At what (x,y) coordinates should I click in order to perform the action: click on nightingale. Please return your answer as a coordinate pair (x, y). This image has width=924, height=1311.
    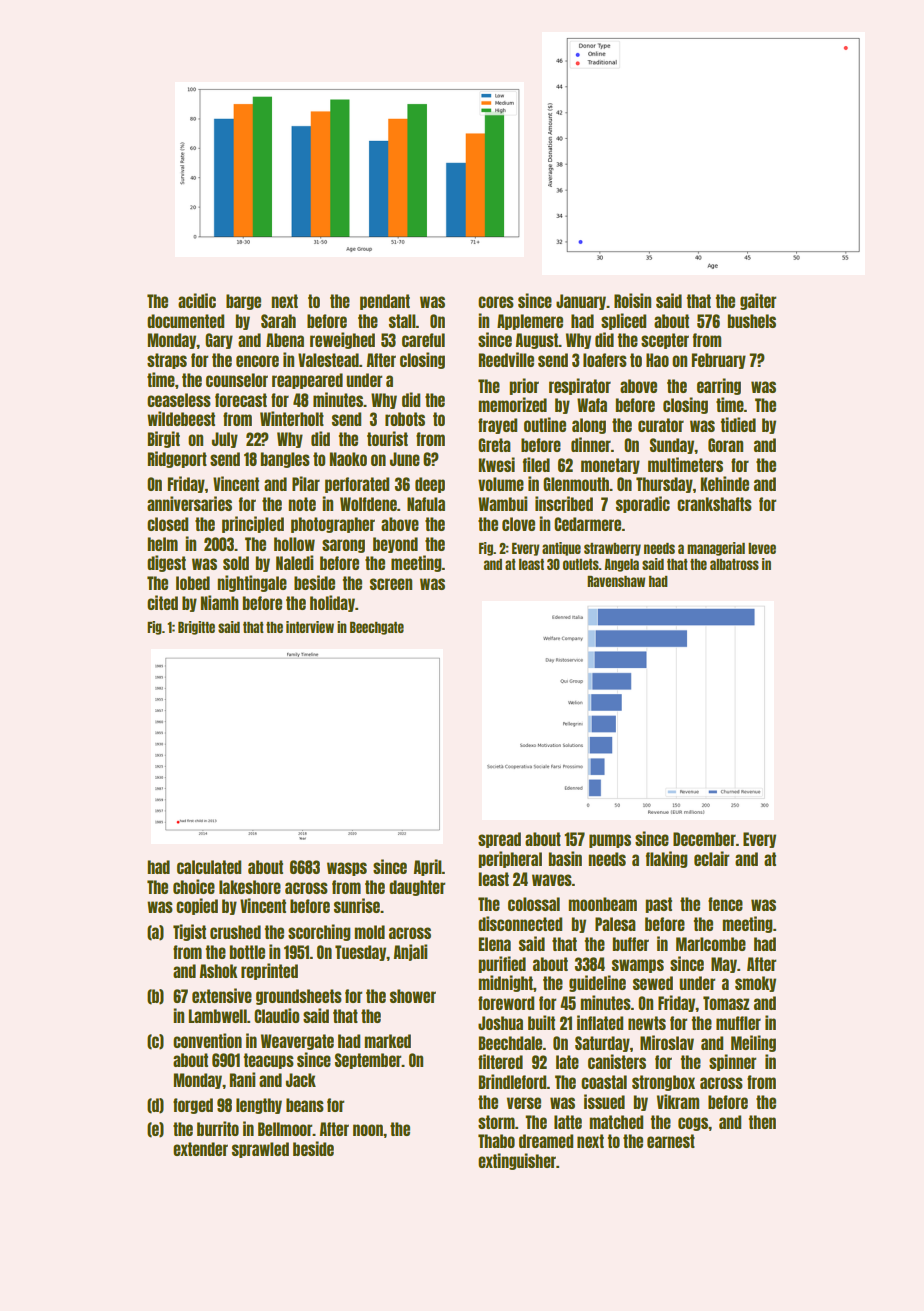
    Looking at the image, I should click on (252, 583).
